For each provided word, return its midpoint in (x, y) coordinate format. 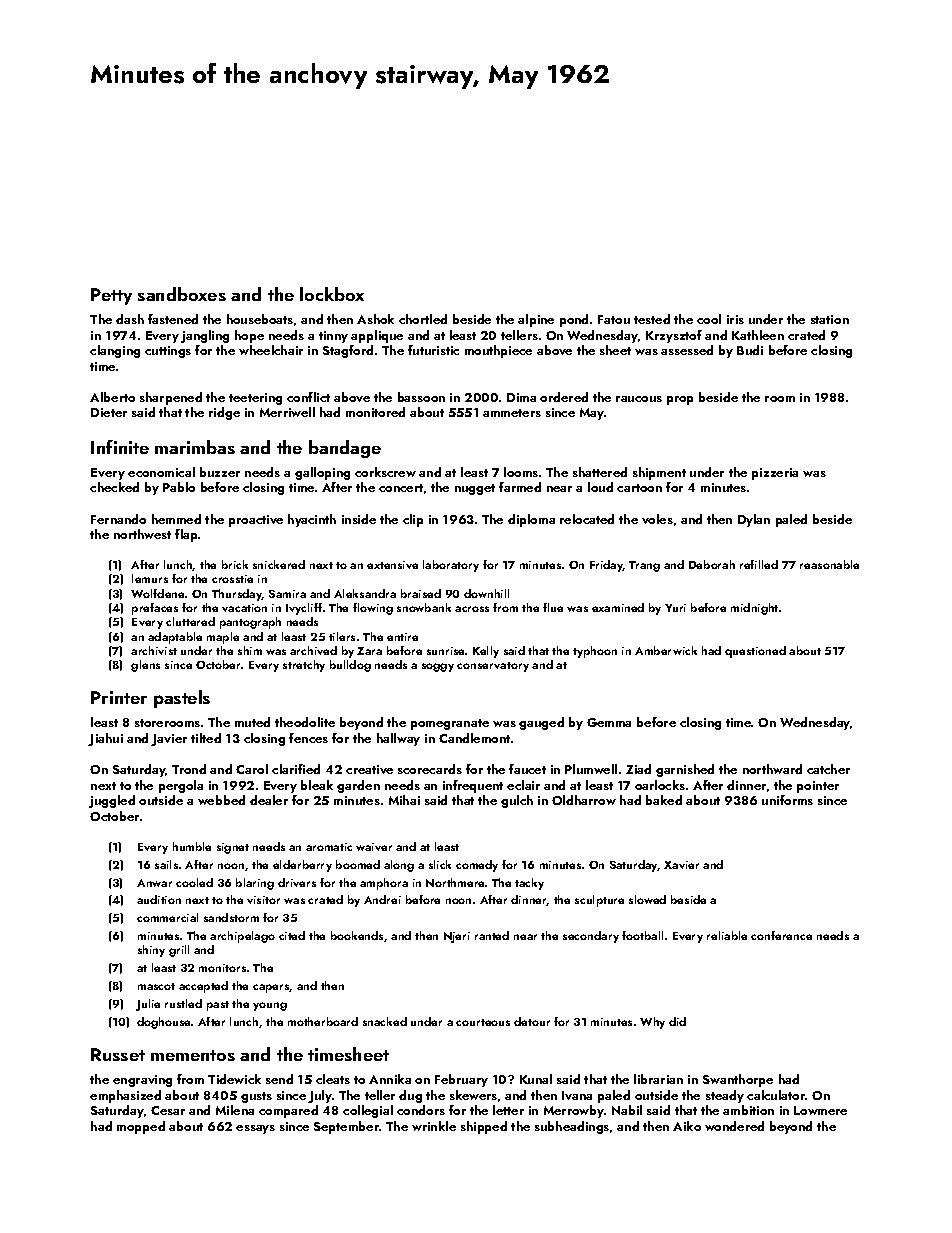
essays (255, 1129)
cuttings (168, 352)
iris (735, 319)
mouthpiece (498, 351)
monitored (375, 412)
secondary (591, 937)
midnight (754, 609)
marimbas (195, 447)
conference (781, 935)
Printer (119, 697)
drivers (297, 882)
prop (680, 400)
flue (553, 607)
